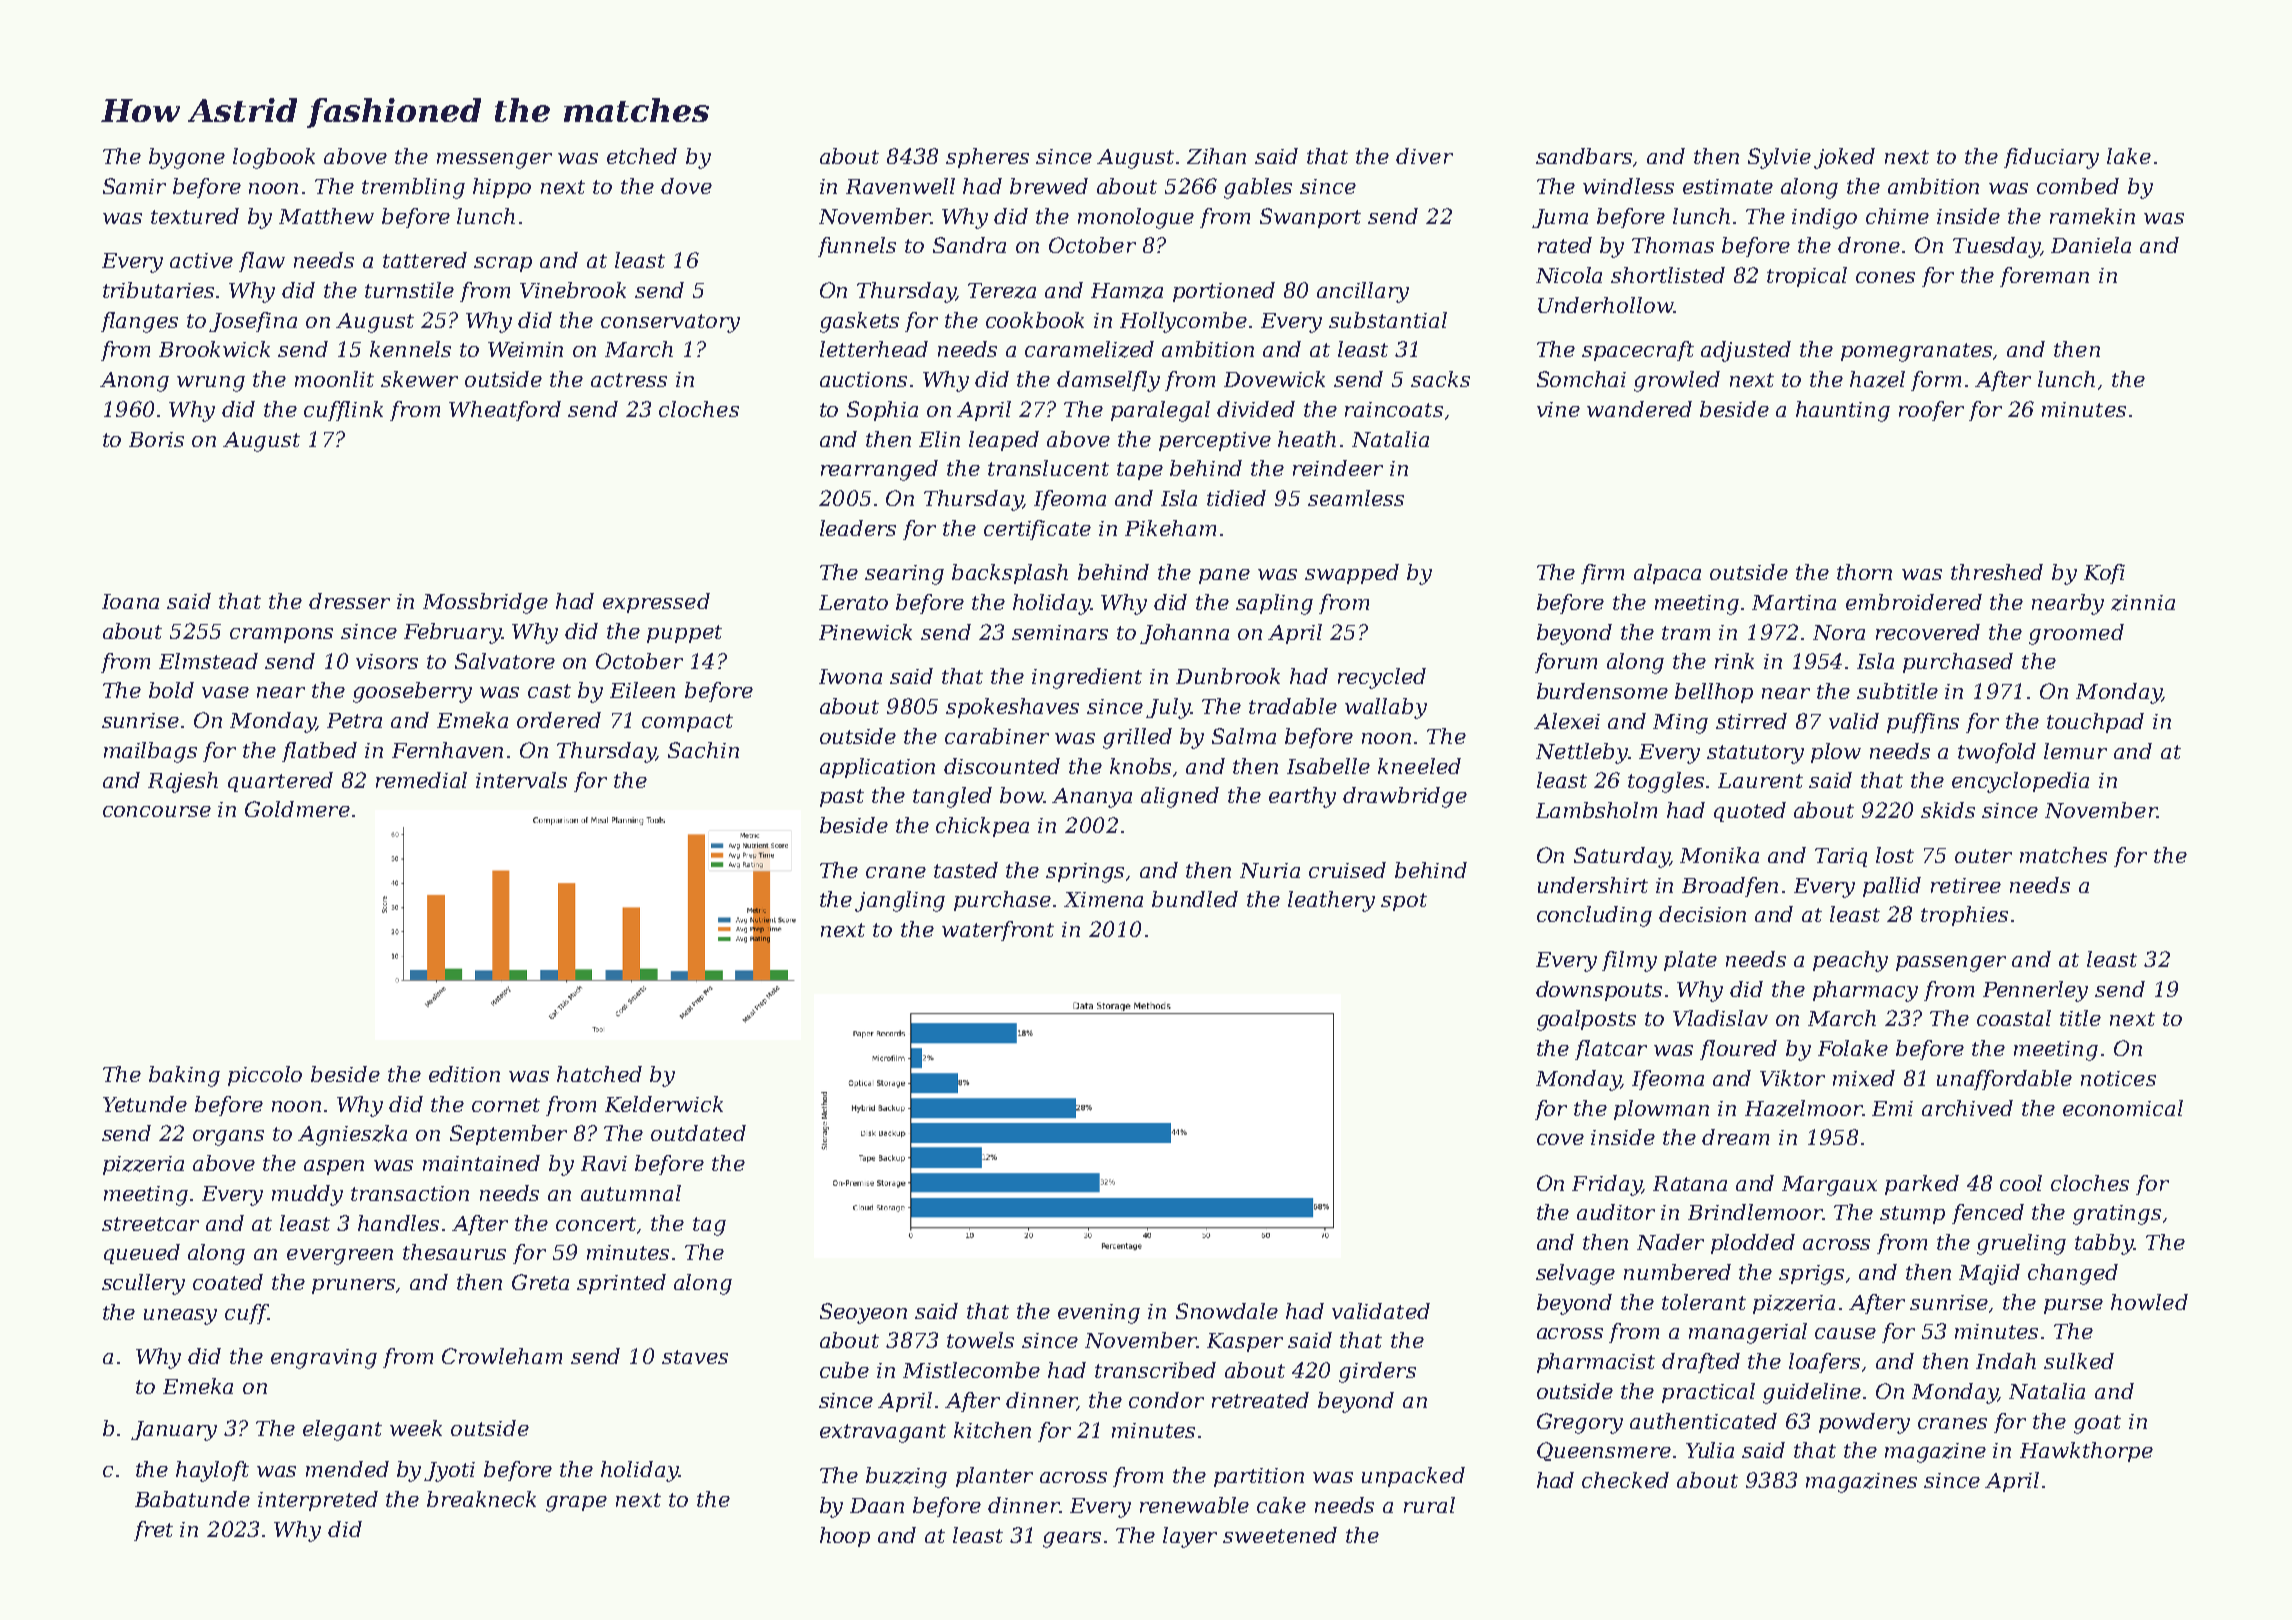 This screenshot has height=1620, width=2292. What do you see at coordinates (877, 768) in the screenshot?
I see `application` at bounding box center [877, 768].
